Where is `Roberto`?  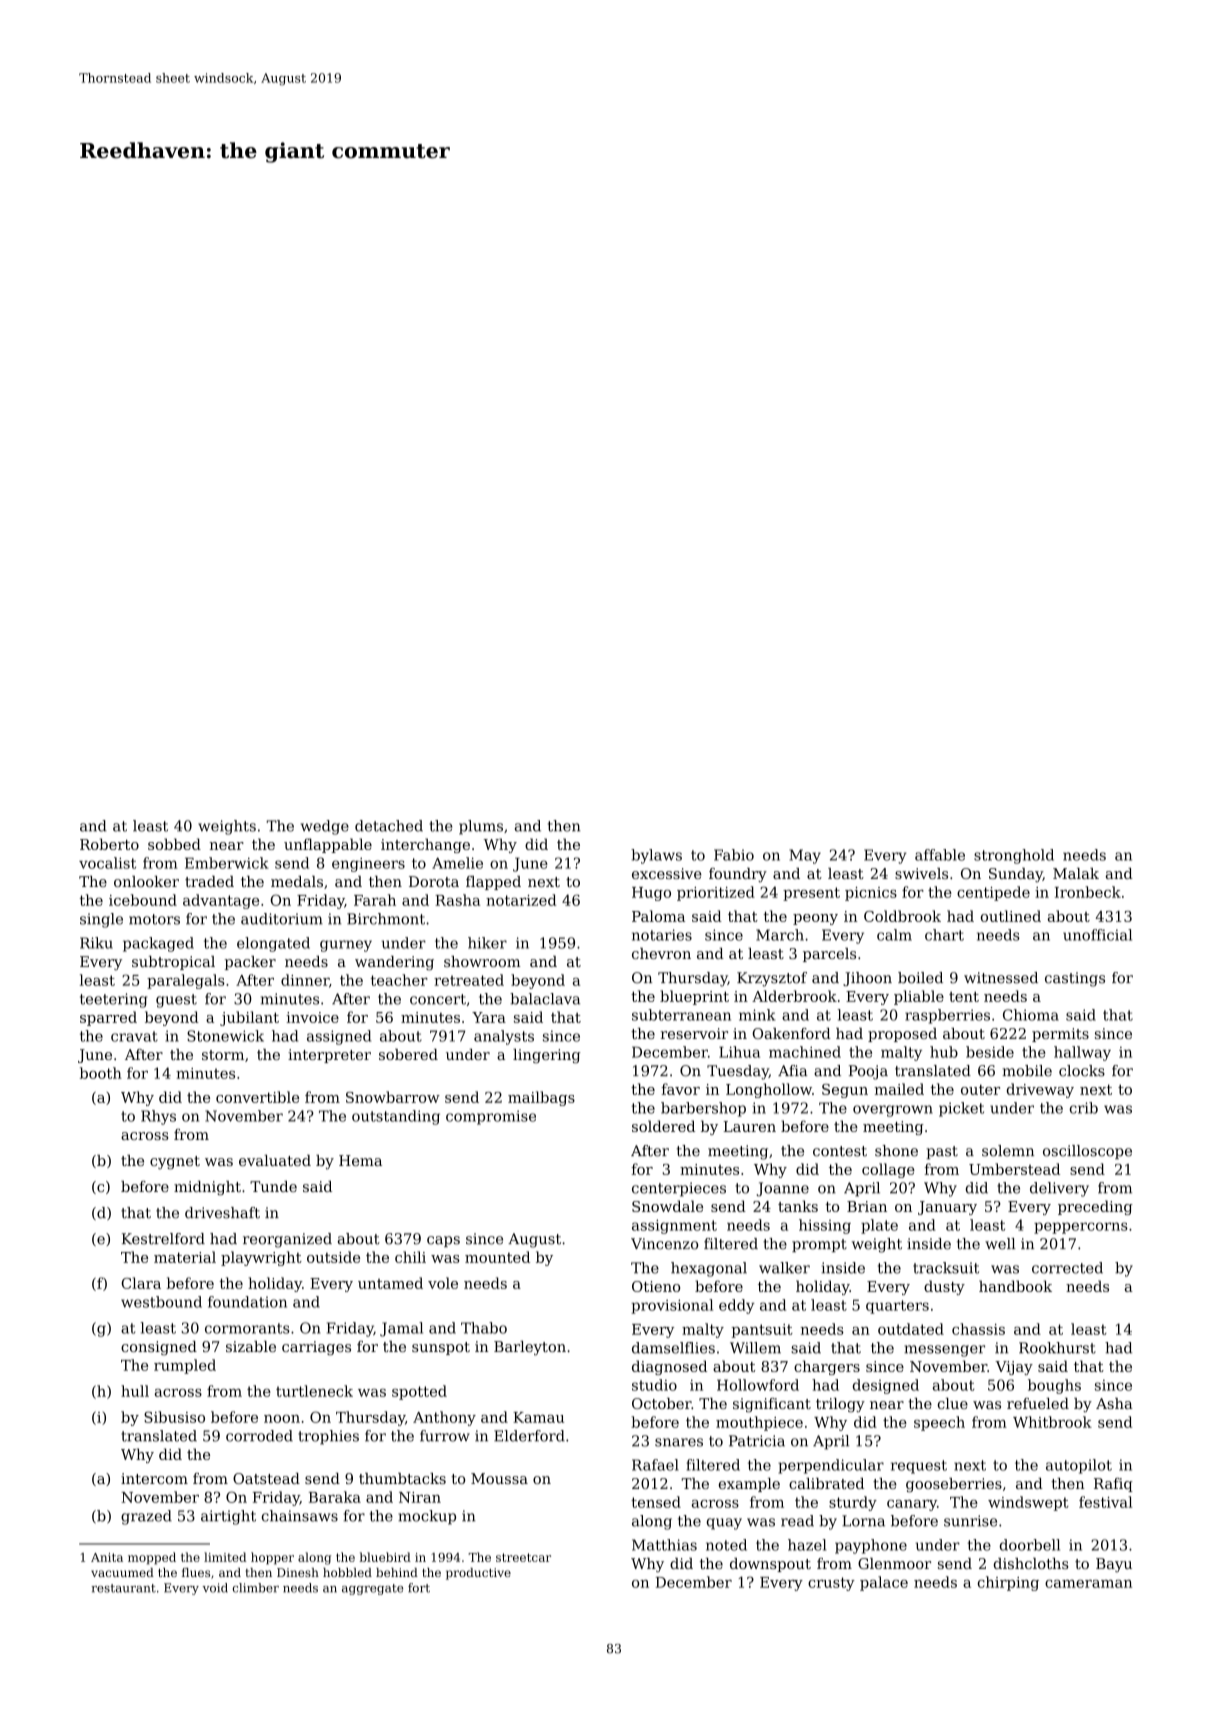
Roberto is located at coordinates (109, 844).
